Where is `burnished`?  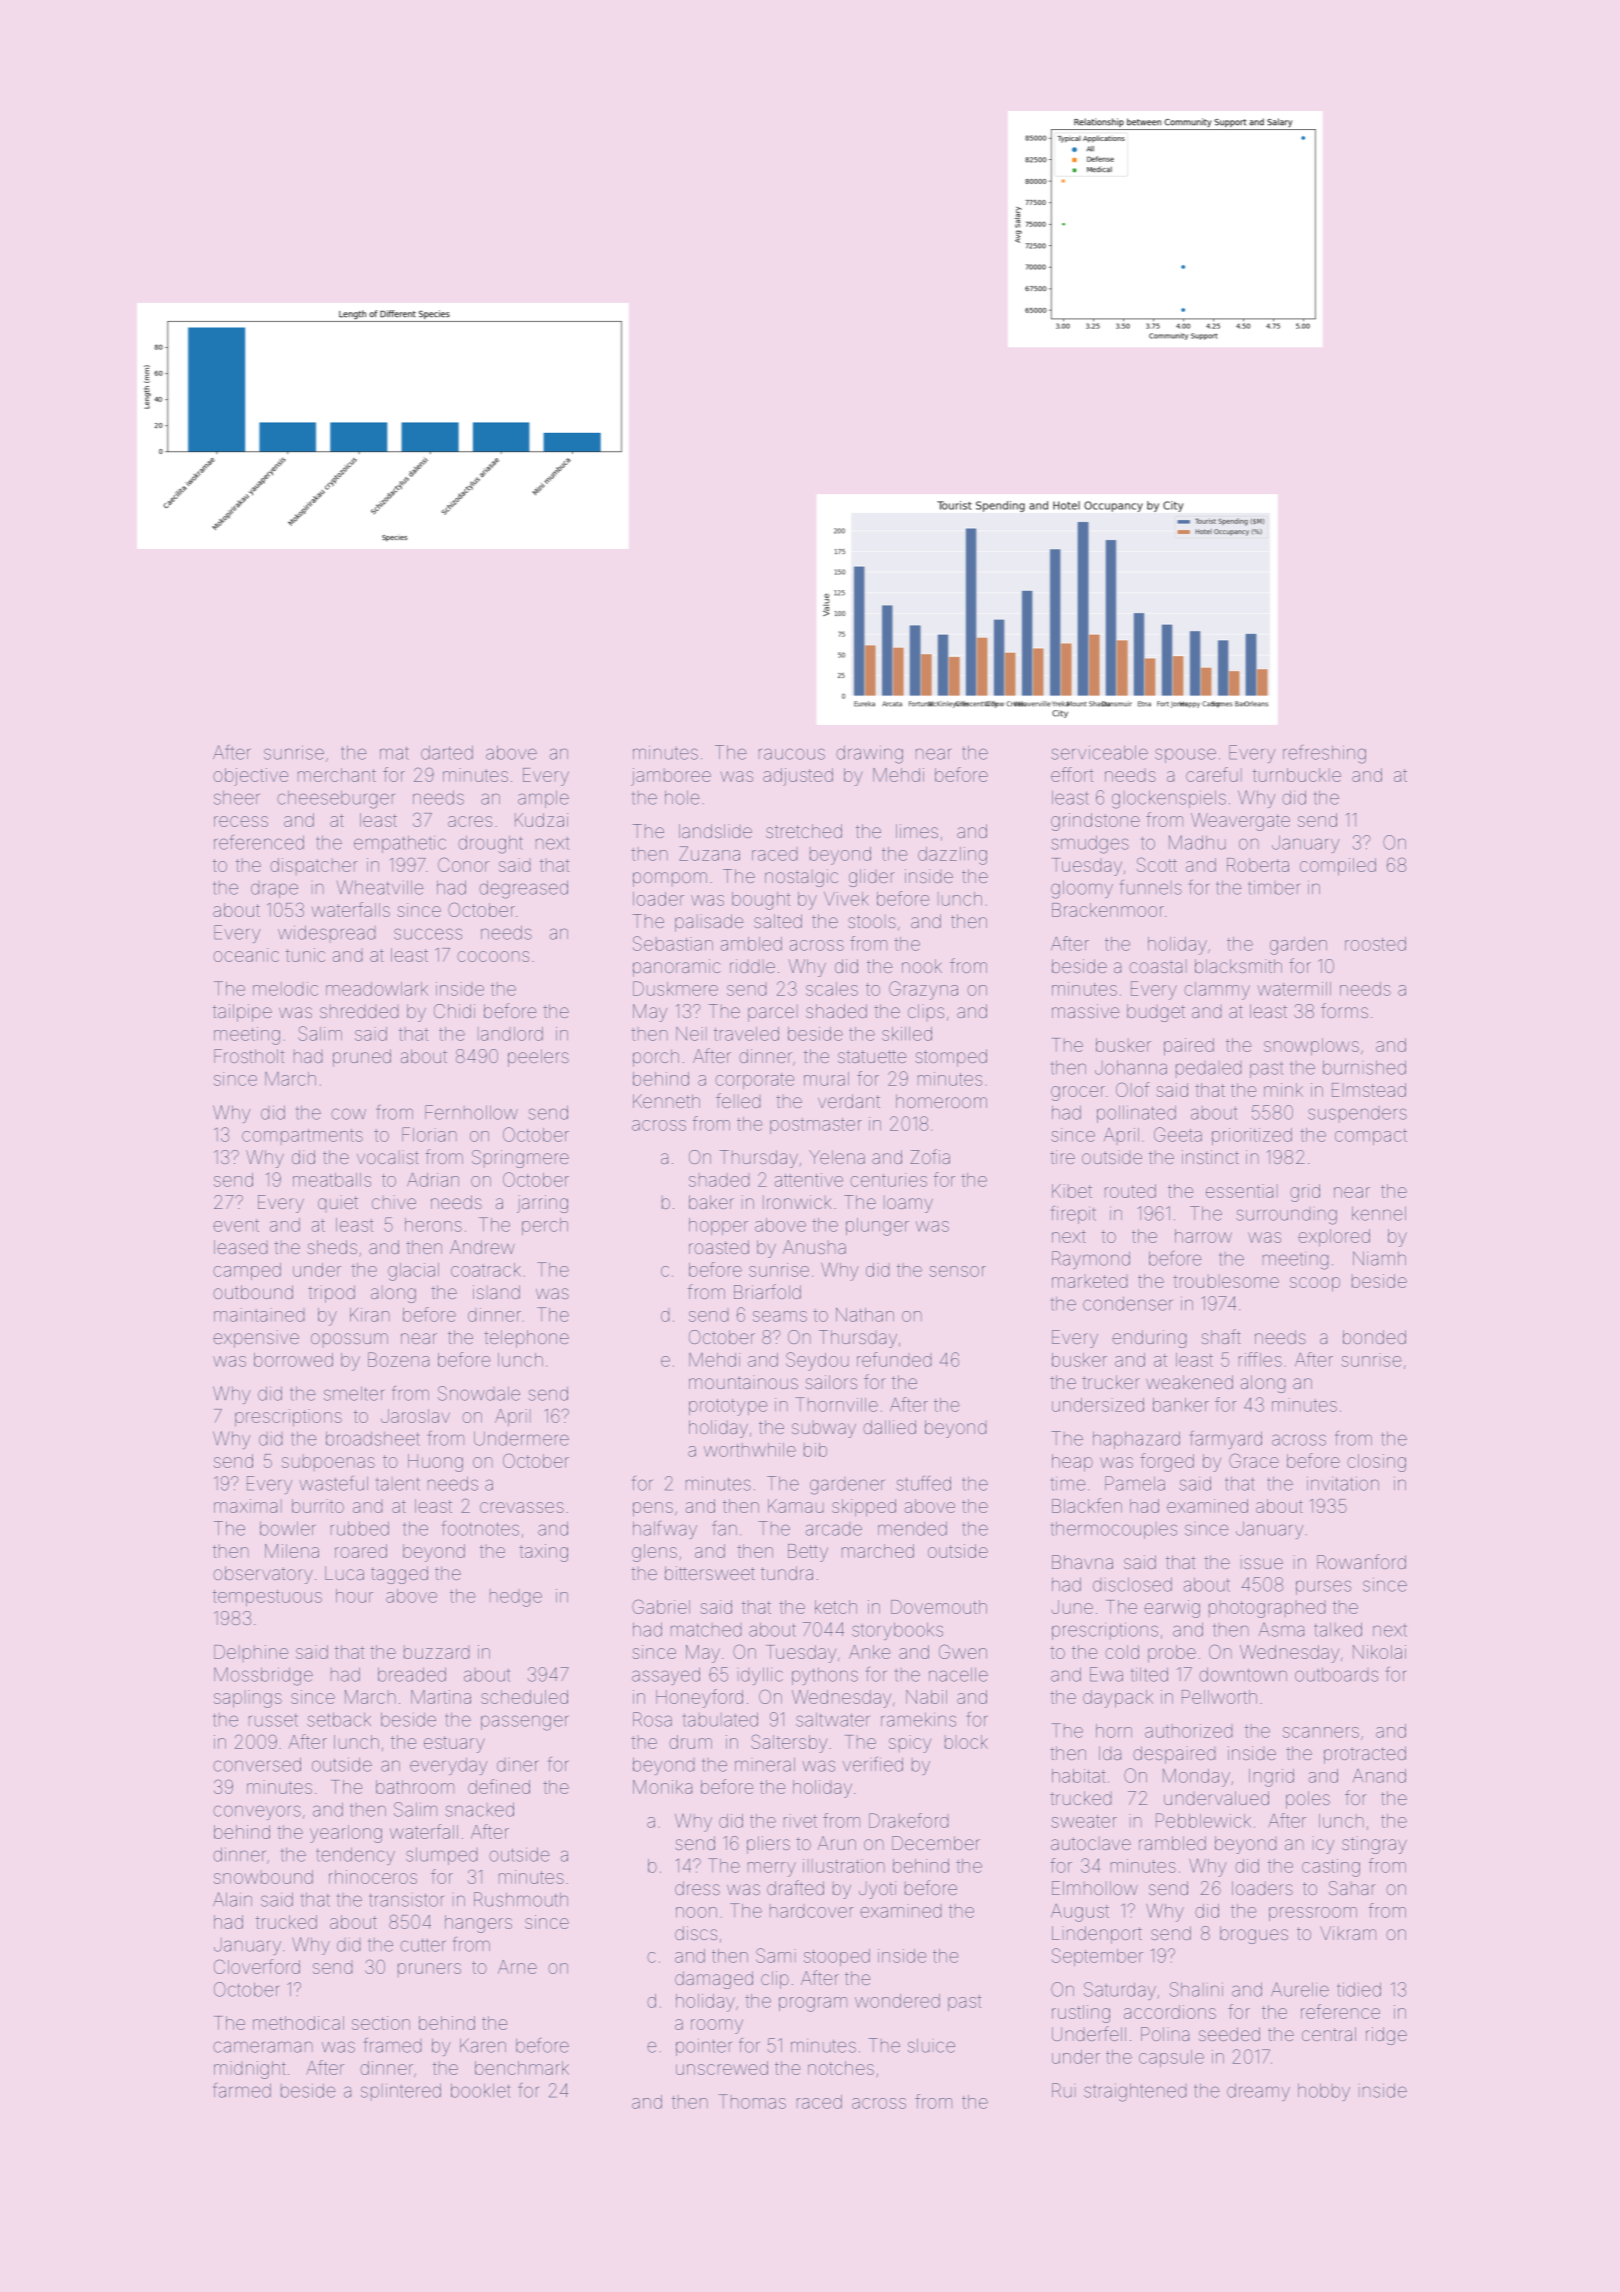
burnished is located at coordinates (1364, 1067).
